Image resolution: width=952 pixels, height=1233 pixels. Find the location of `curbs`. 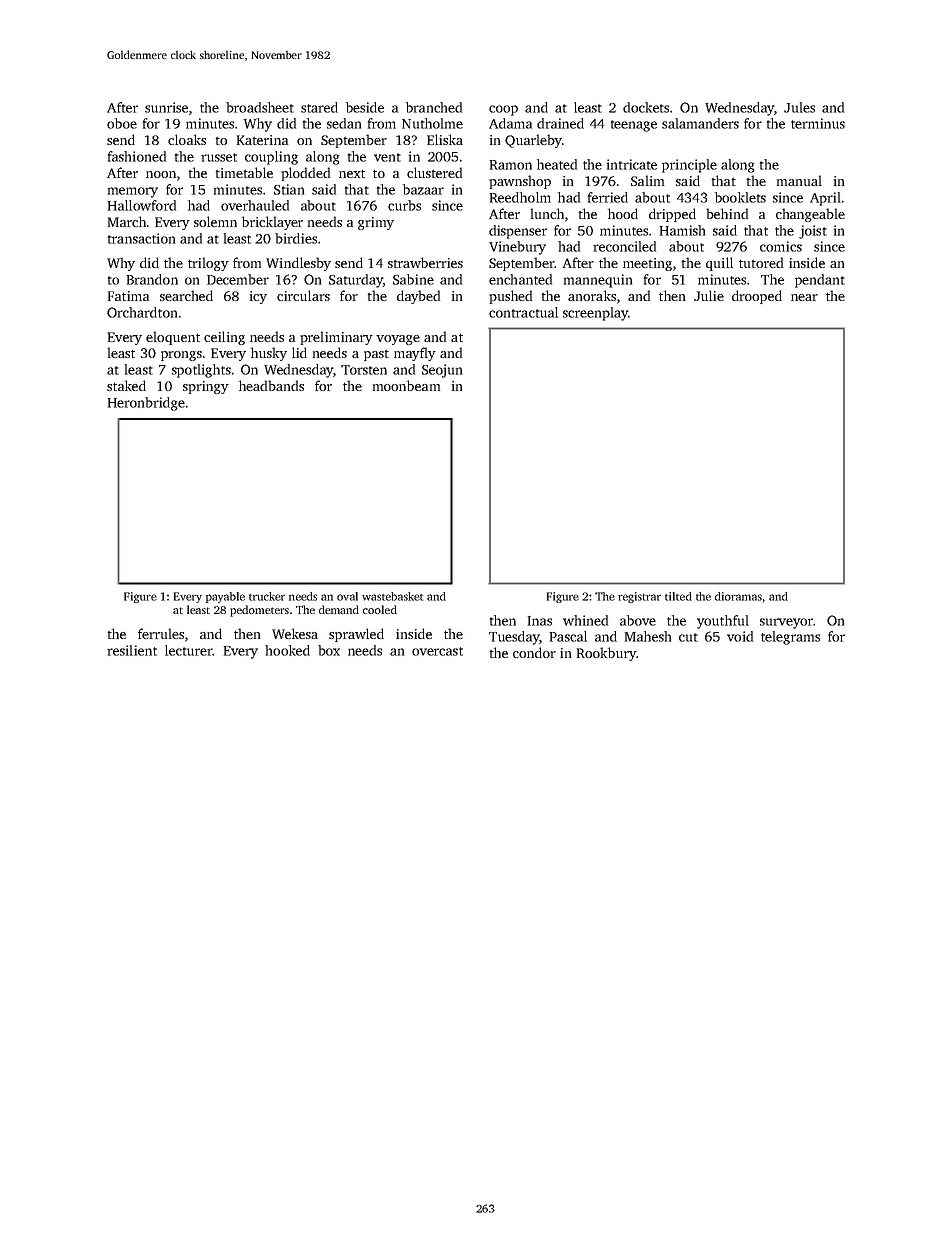

curbs is located at coordinates (404, 205).
